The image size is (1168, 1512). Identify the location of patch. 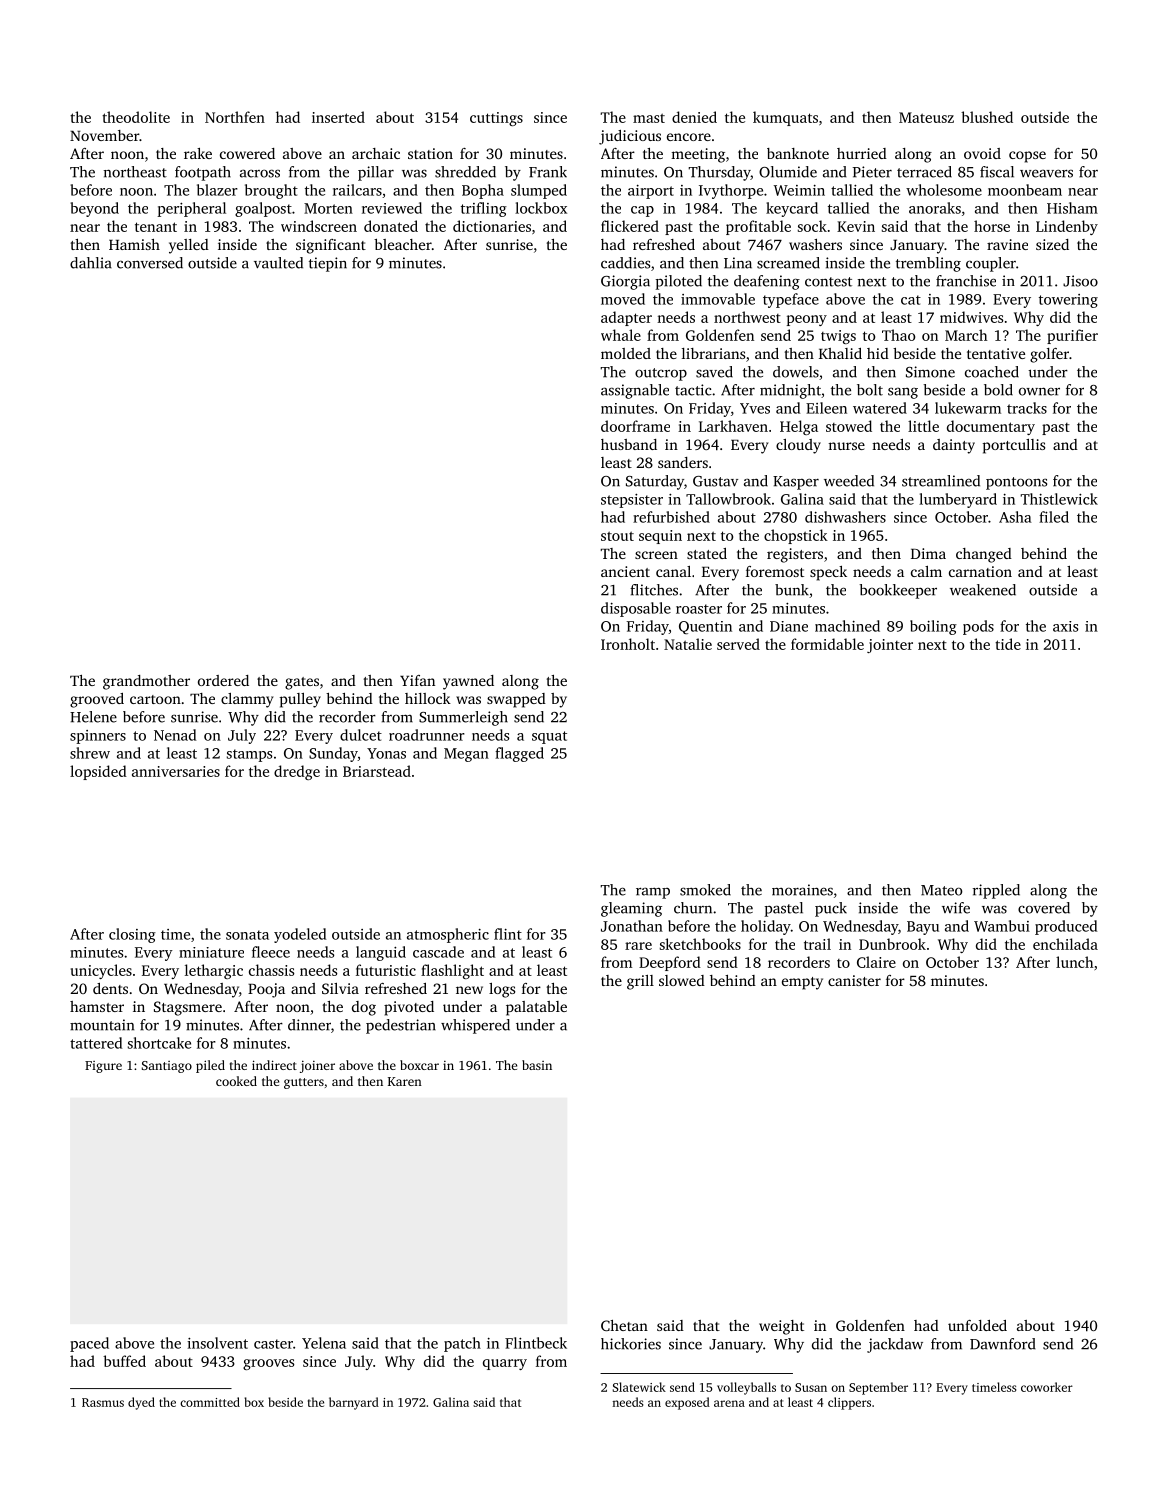
(462, 1344).
